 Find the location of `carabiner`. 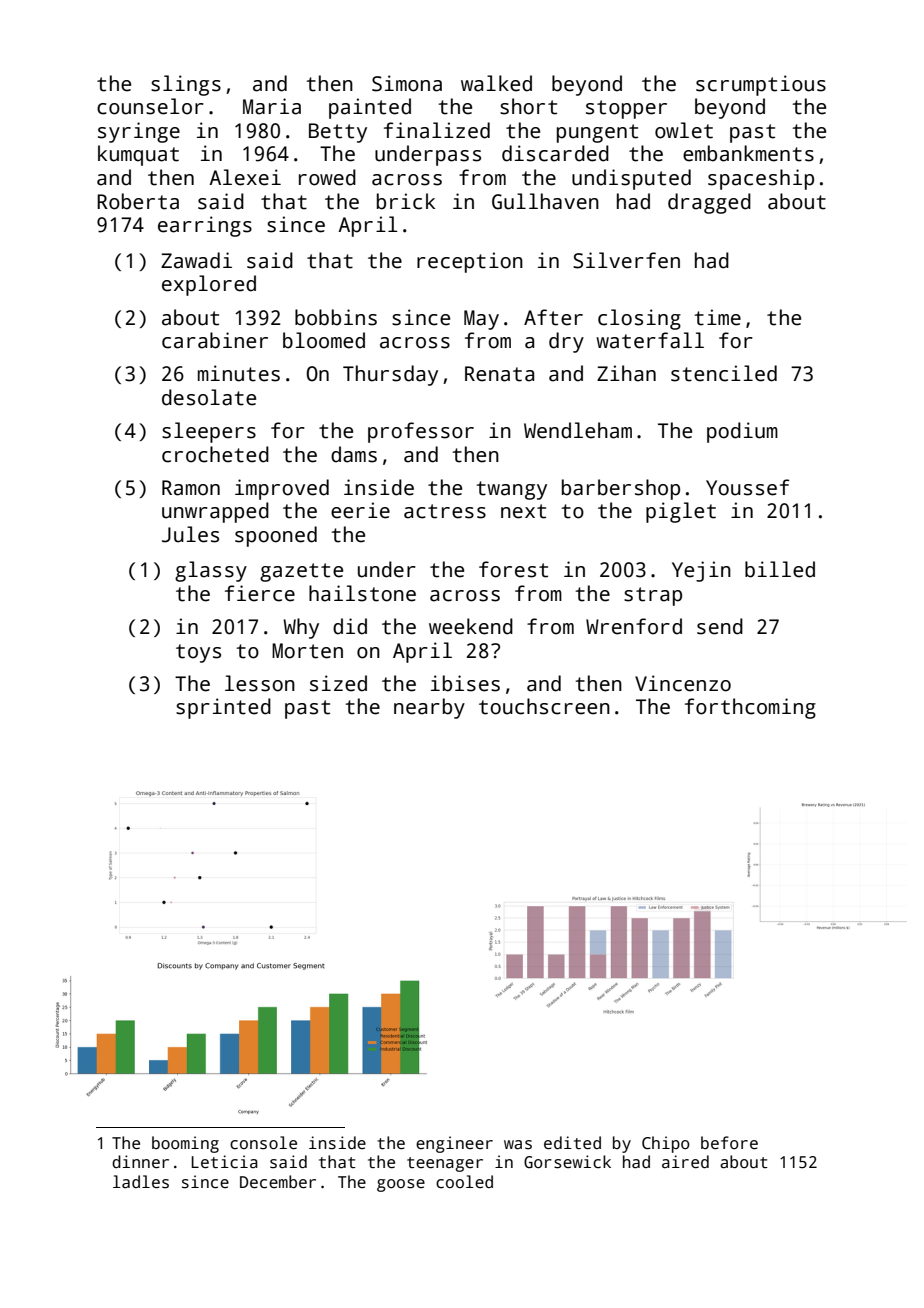

carabiner is located at coordinates (215, 340).
